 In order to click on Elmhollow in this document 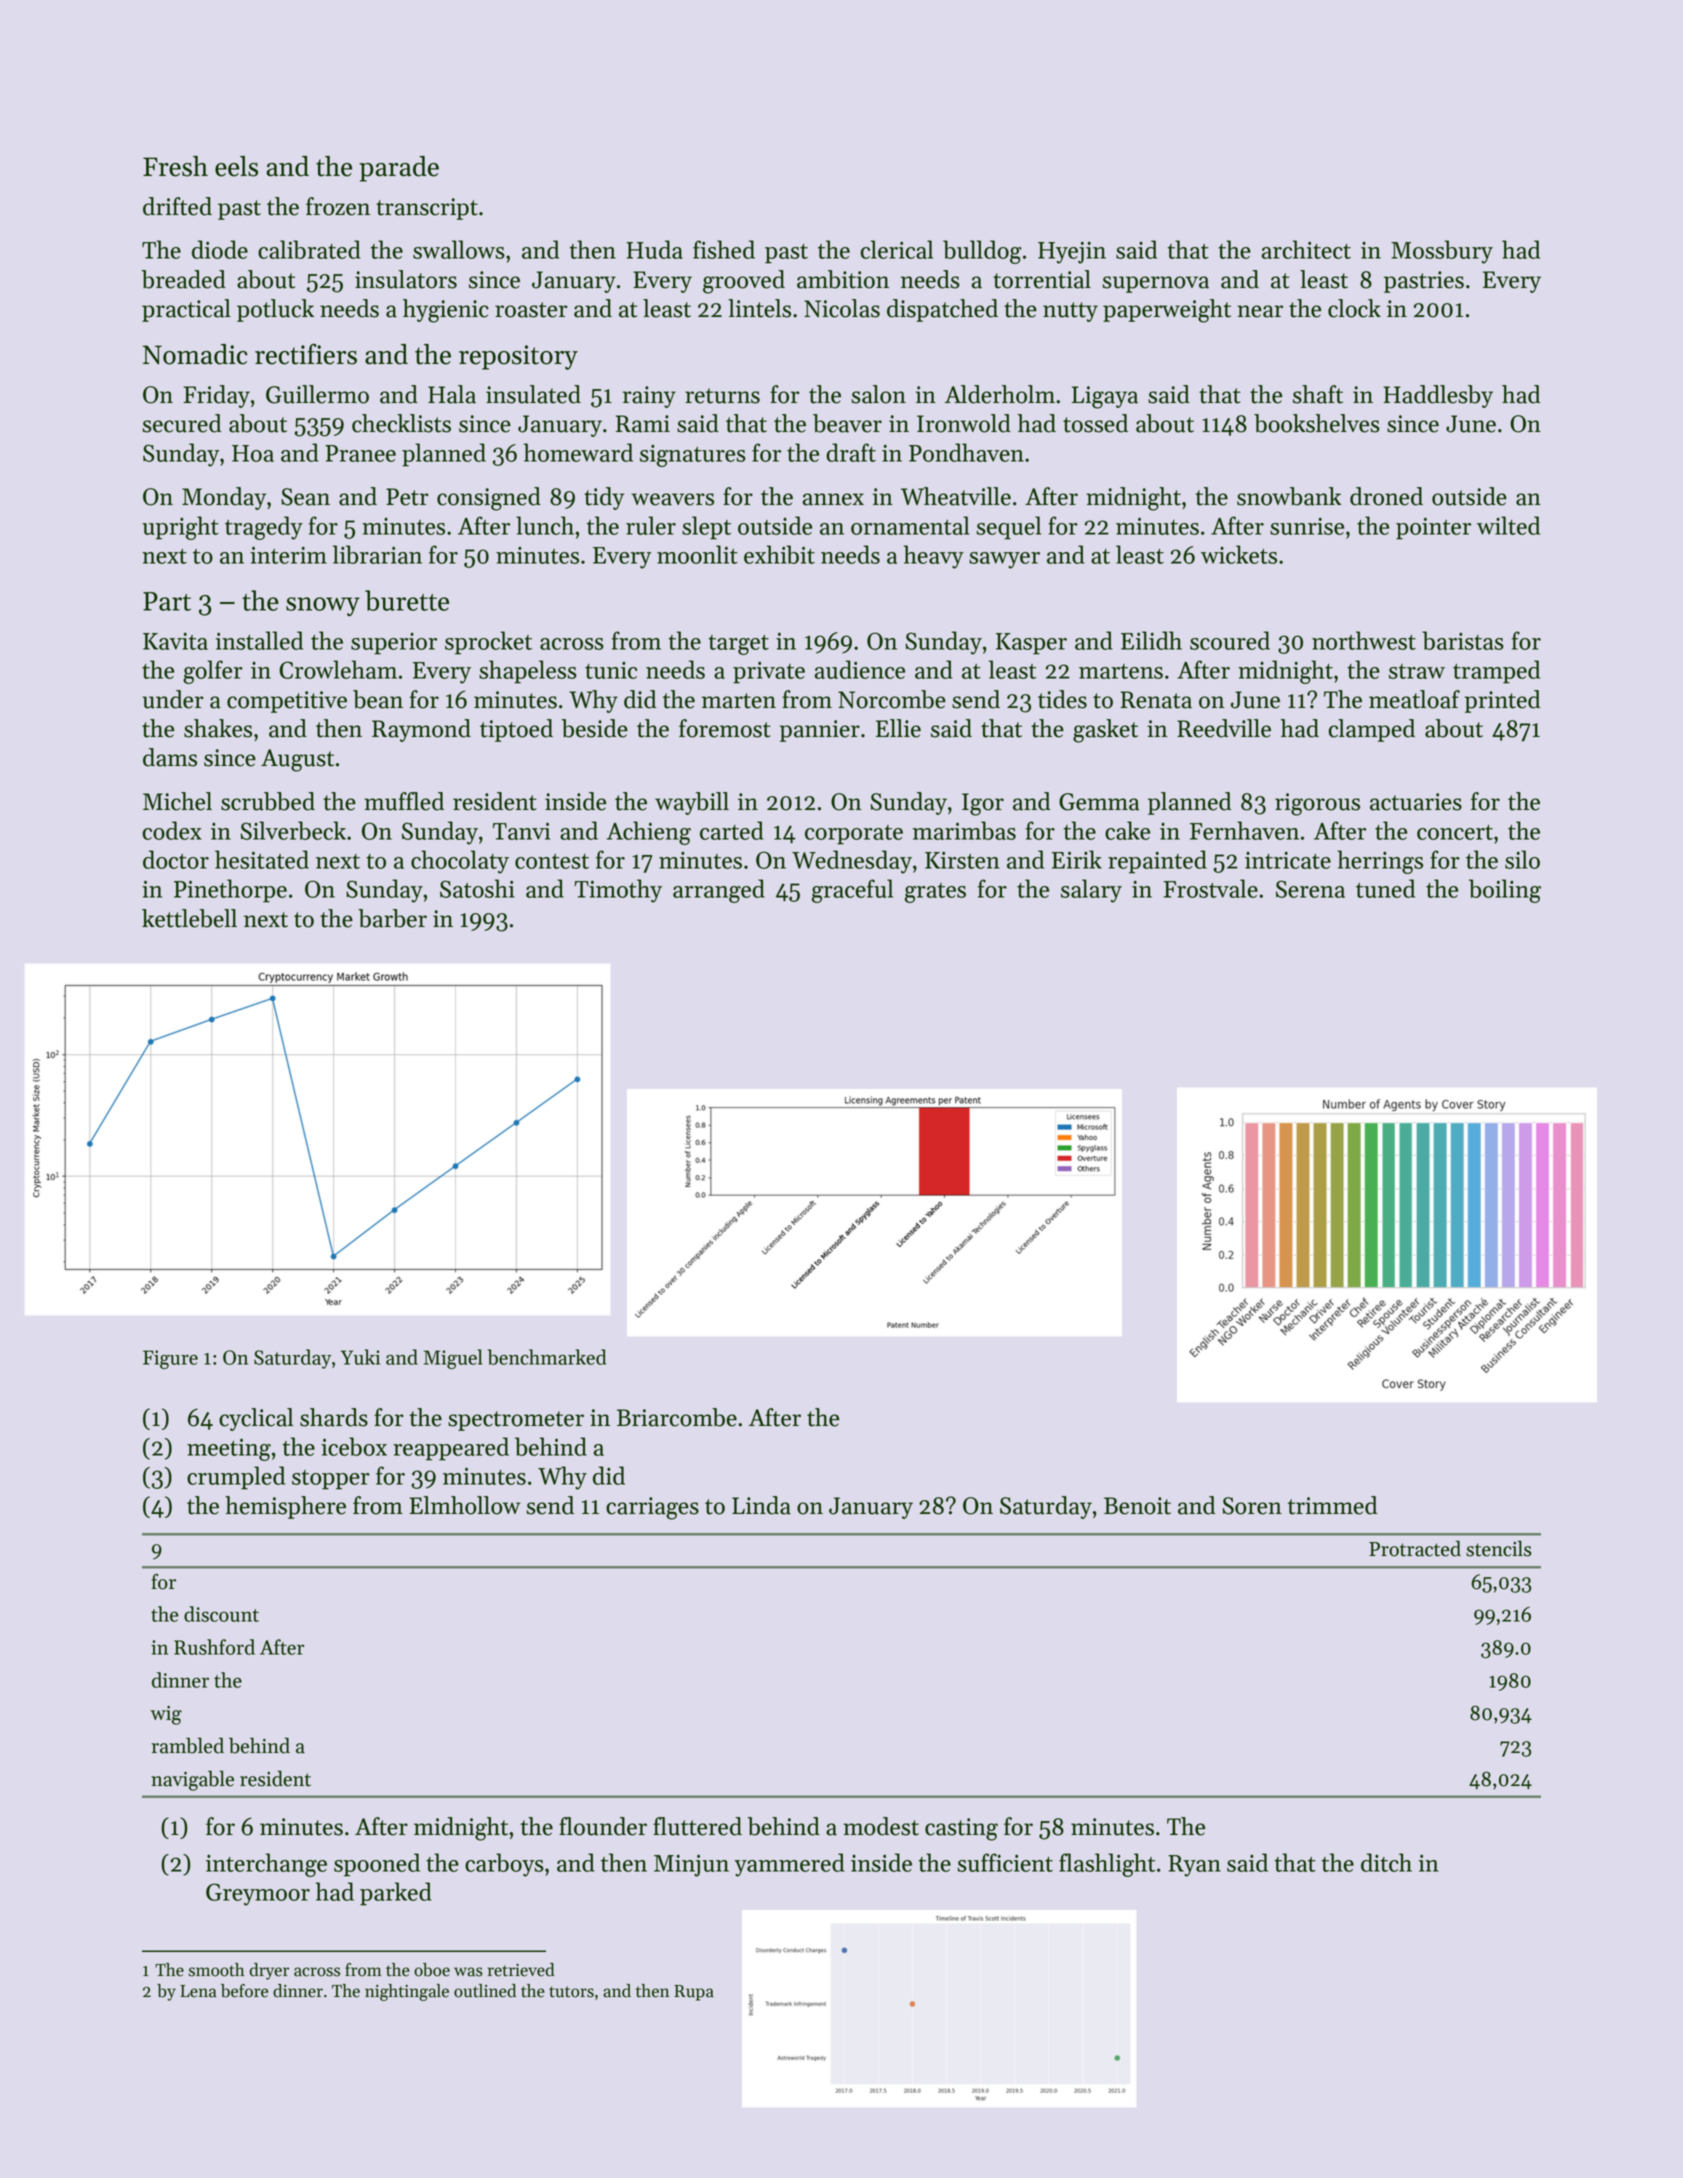, I will do `click(465, 1505)`.
